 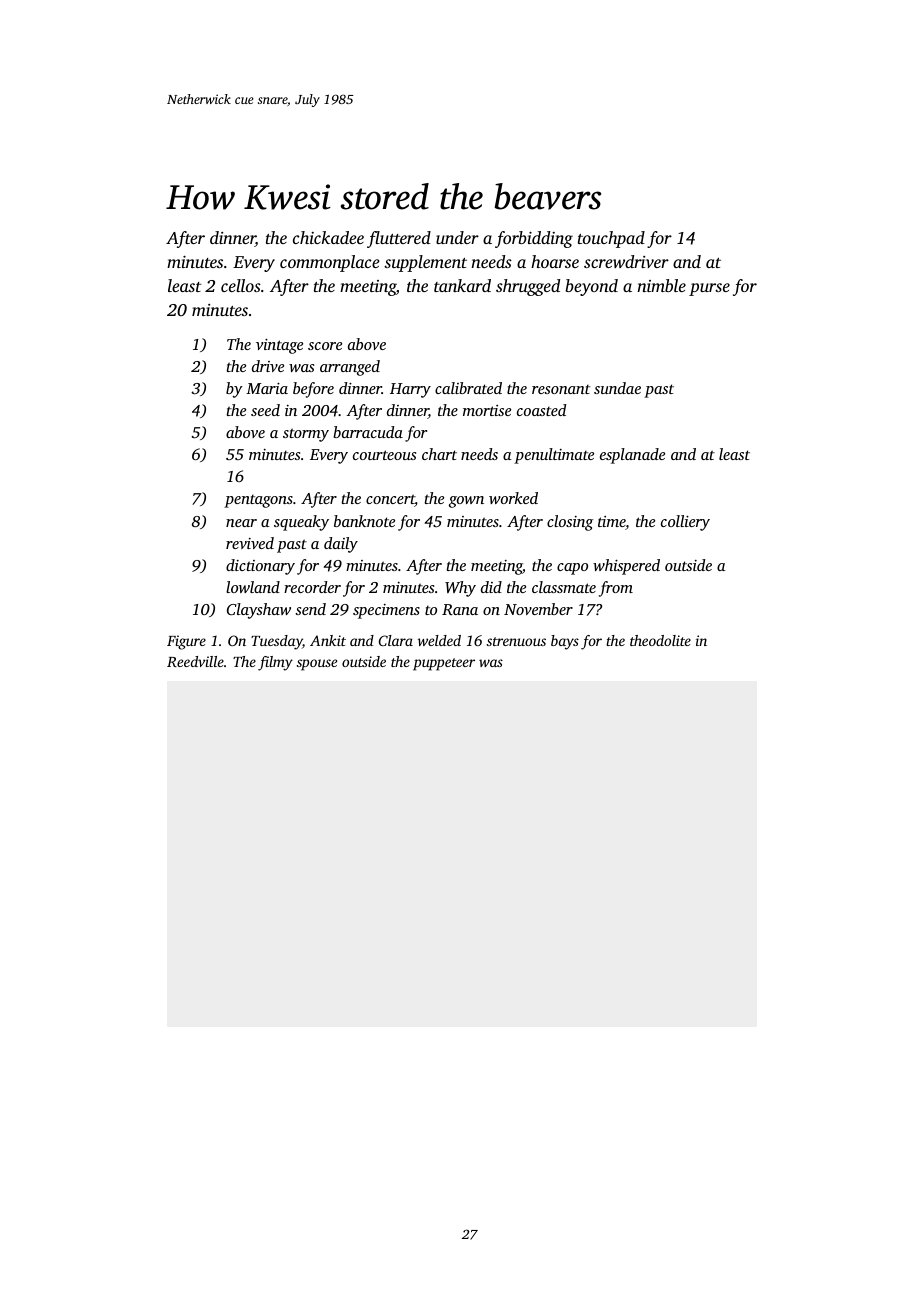 I want to click on pentagons, so click(x=258, y=501).
